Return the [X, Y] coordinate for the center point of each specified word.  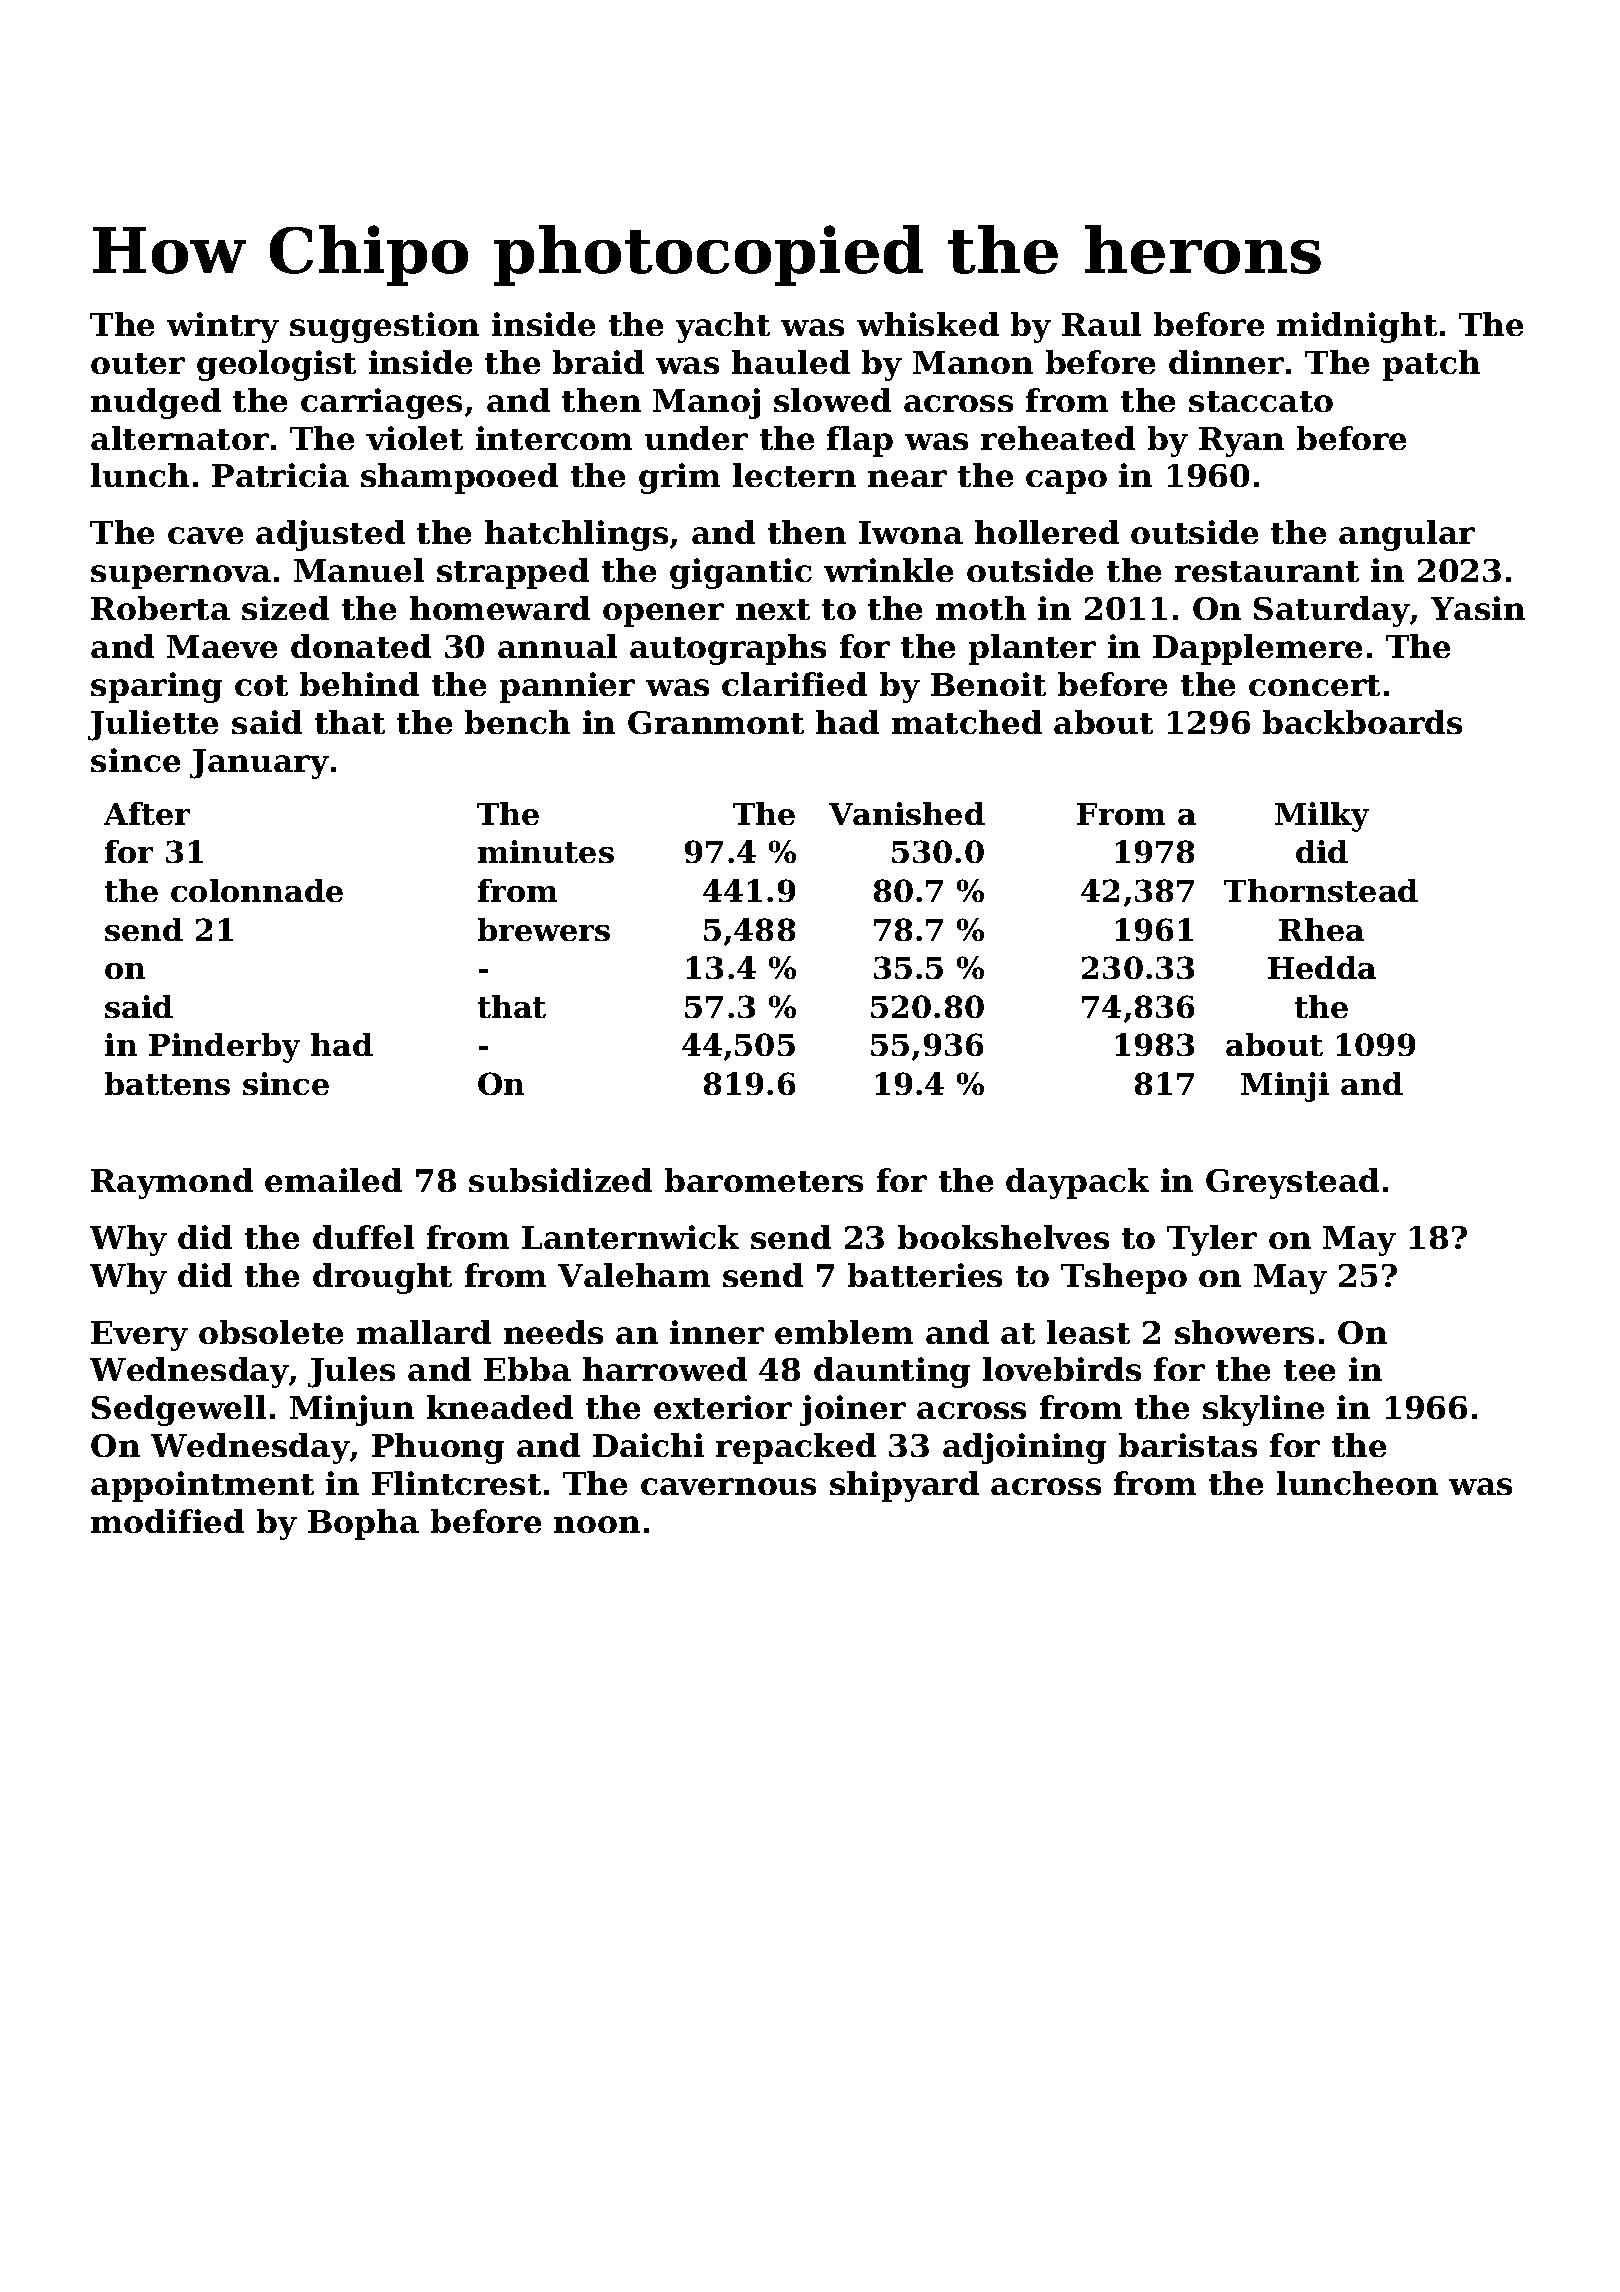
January [259, 764]
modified [167, 1521]
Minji [1285, 1087]
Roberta [160, 608]
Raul [1101, 324]
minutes [546, 851]
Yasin [1478, 608]
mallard [424, 1332]
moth [981, 608]
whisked [928, 324]
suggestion [384, 327]
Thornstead [1321, 890]
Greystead [1292, 1183]
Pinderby [224, 1048]
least [1088, 1332]
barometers [764, 1180]
